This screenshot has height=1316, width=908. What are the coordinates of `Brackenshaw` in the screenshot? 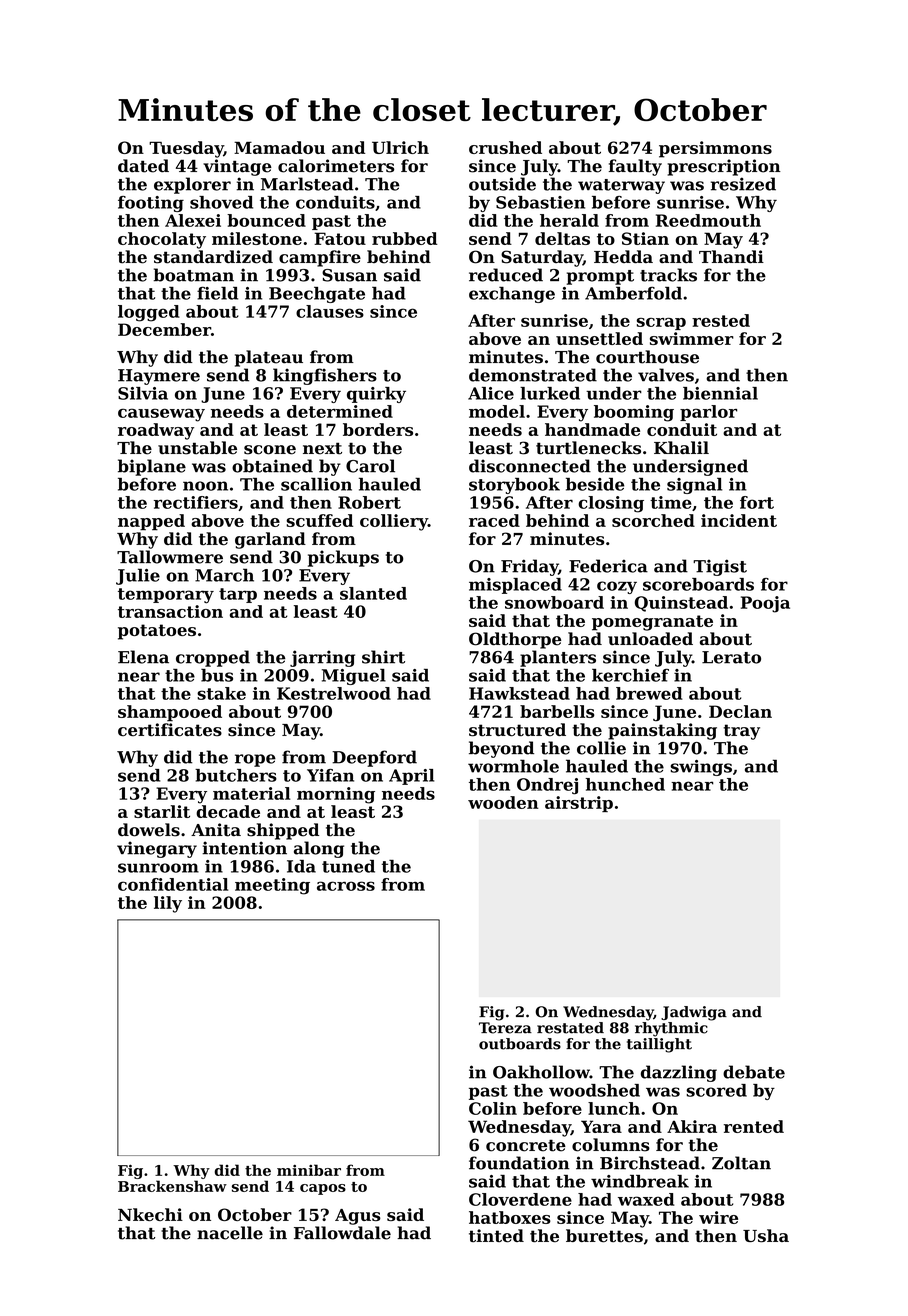 It's located at (172, 1186).
